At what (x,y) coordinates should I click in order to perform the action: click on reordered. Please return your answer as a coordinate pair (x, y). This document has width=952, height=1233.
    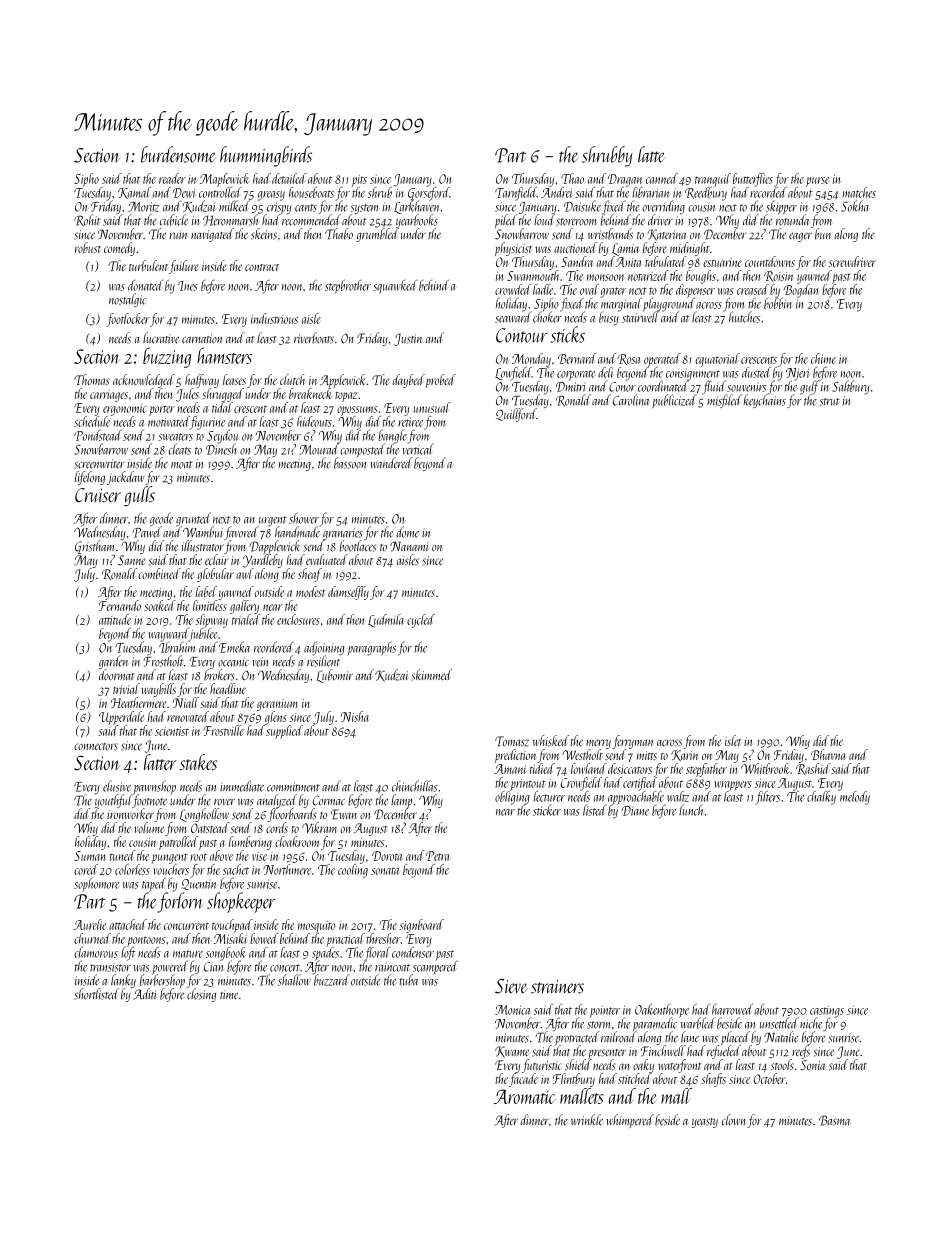
    Looking at the image, I should click on (274, 647).
